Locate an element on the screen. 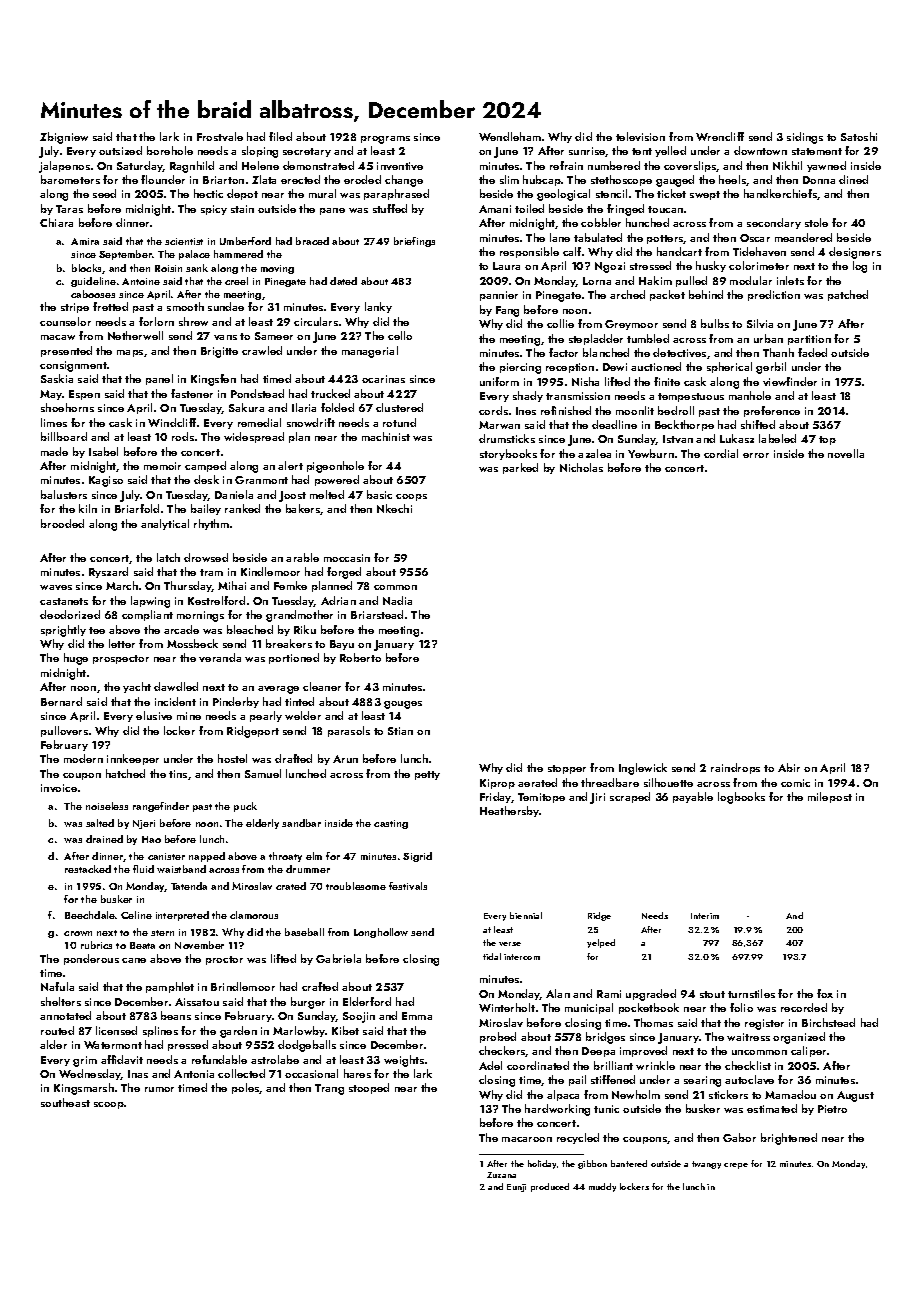  stressed is located at coordinates (650, 265).
